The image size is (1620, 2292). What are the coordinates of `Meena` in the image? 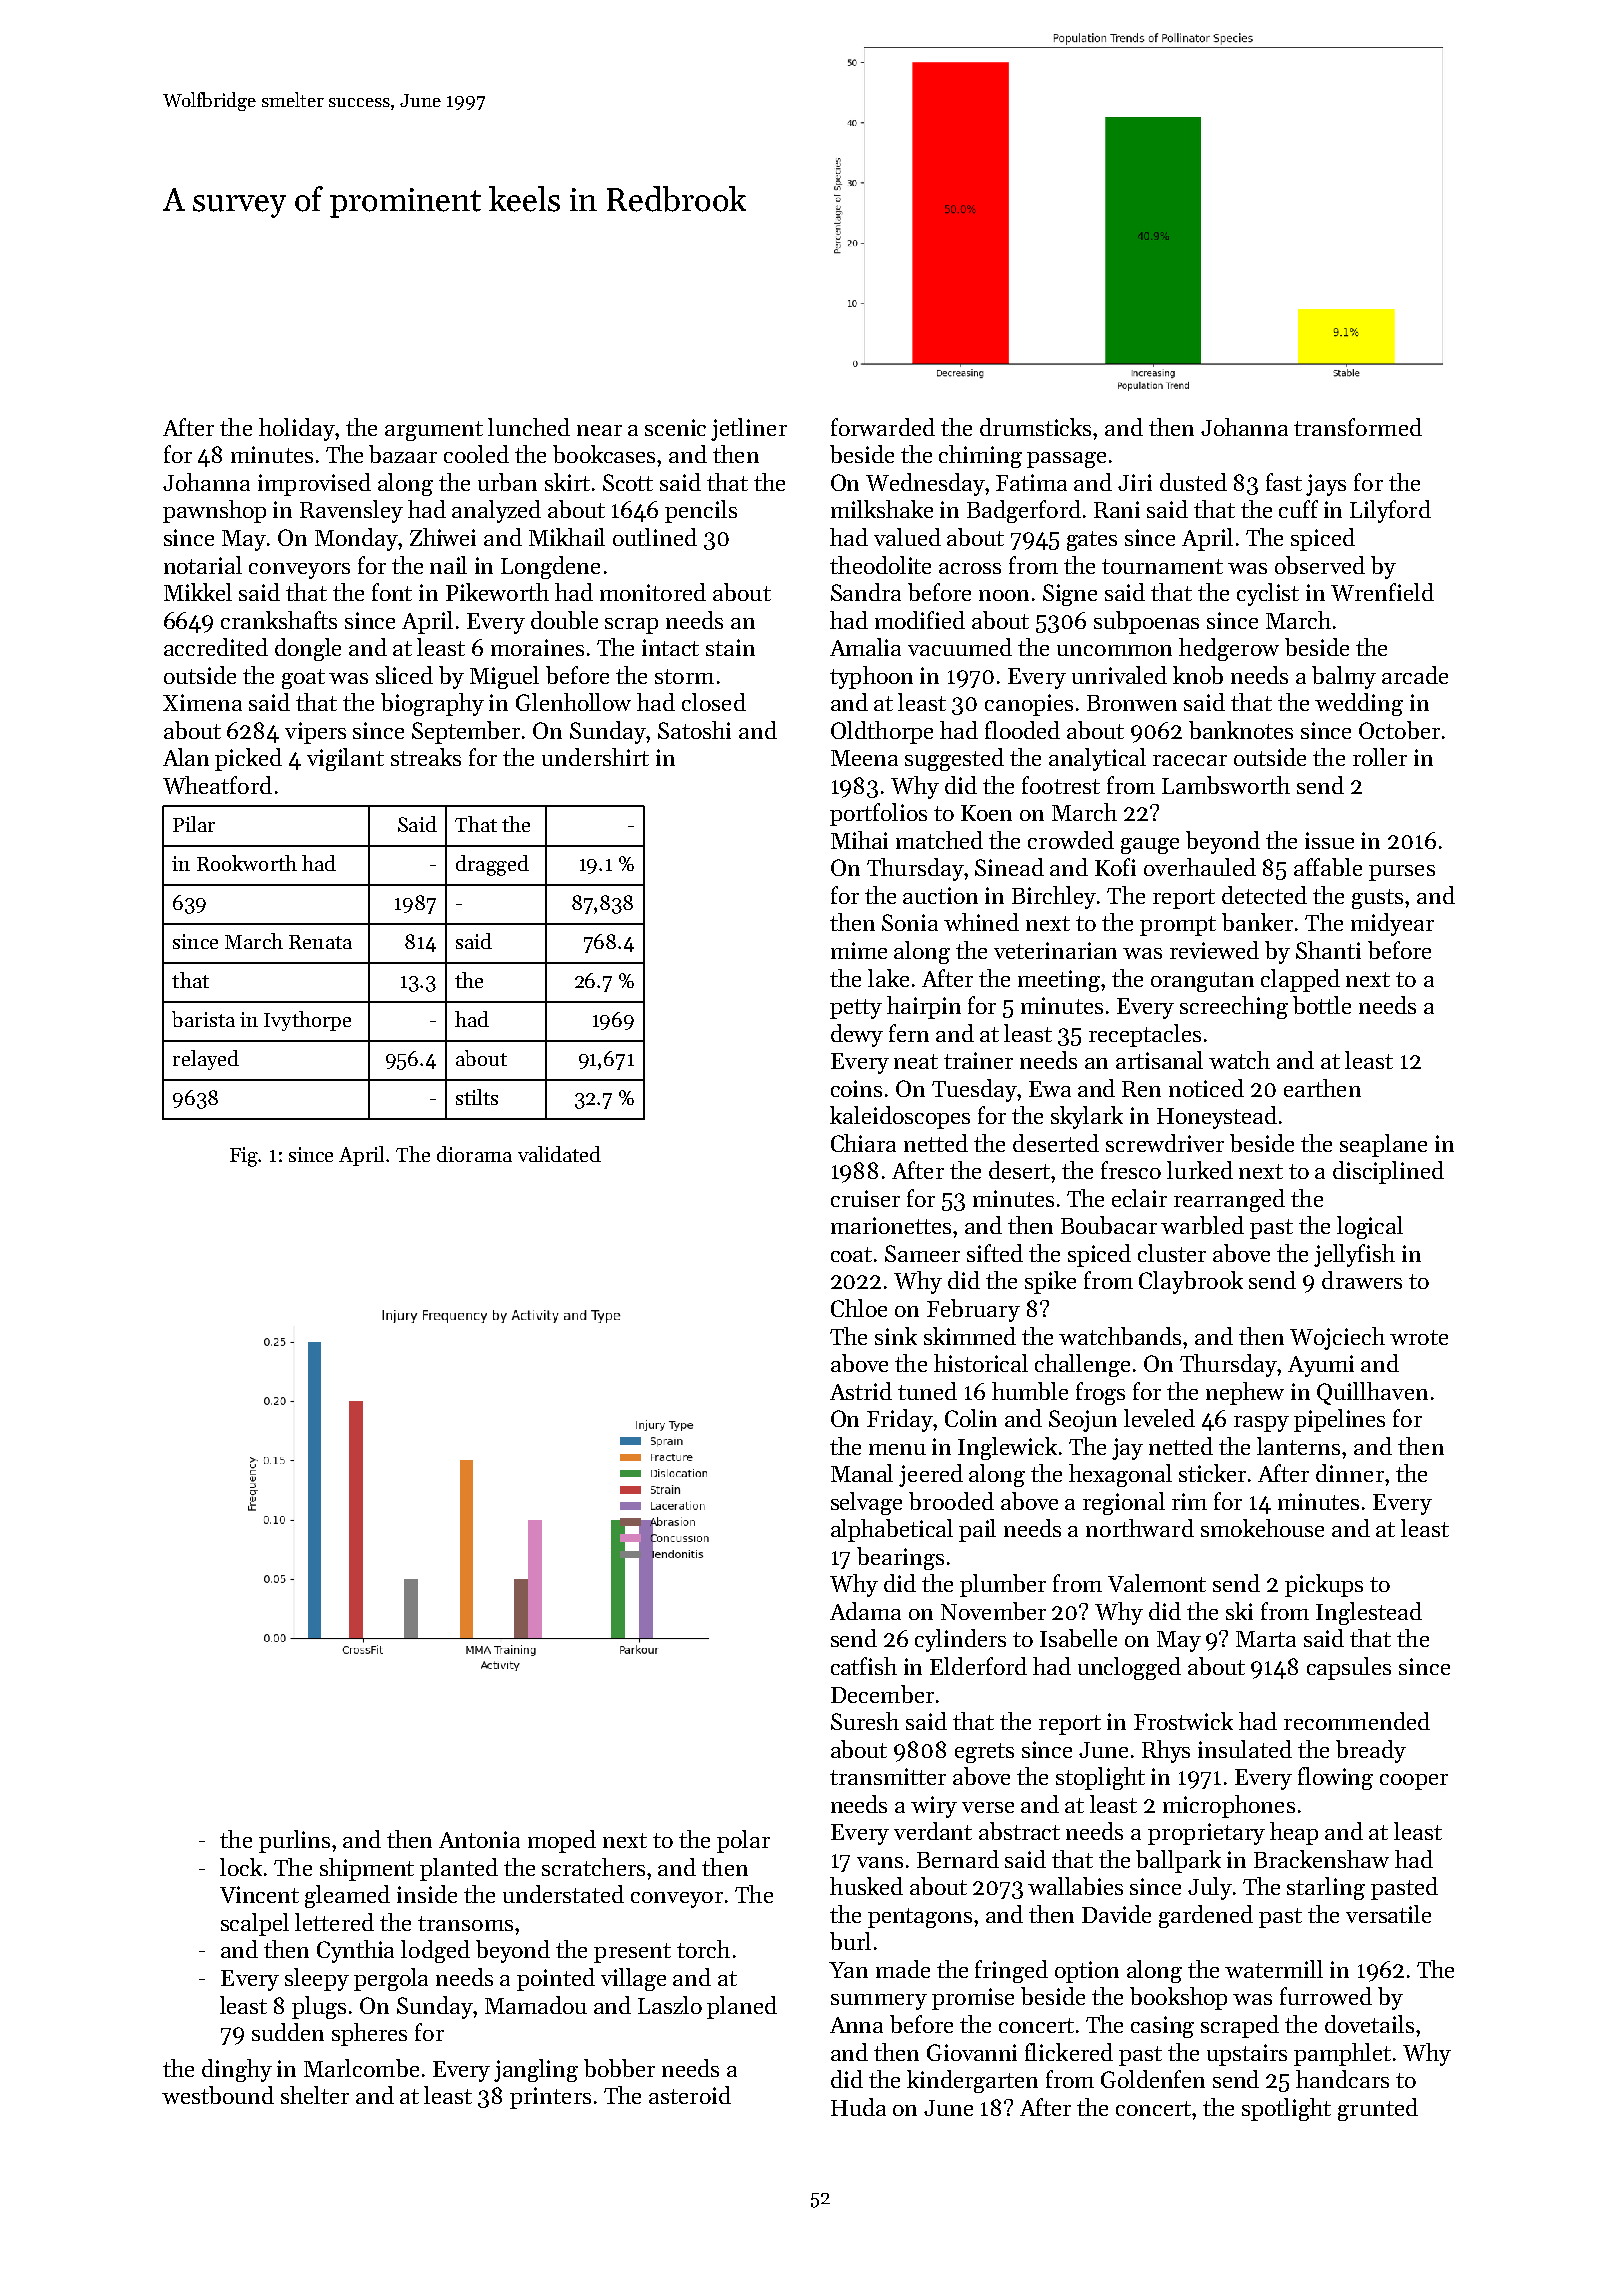 It's located at (864, 758).
